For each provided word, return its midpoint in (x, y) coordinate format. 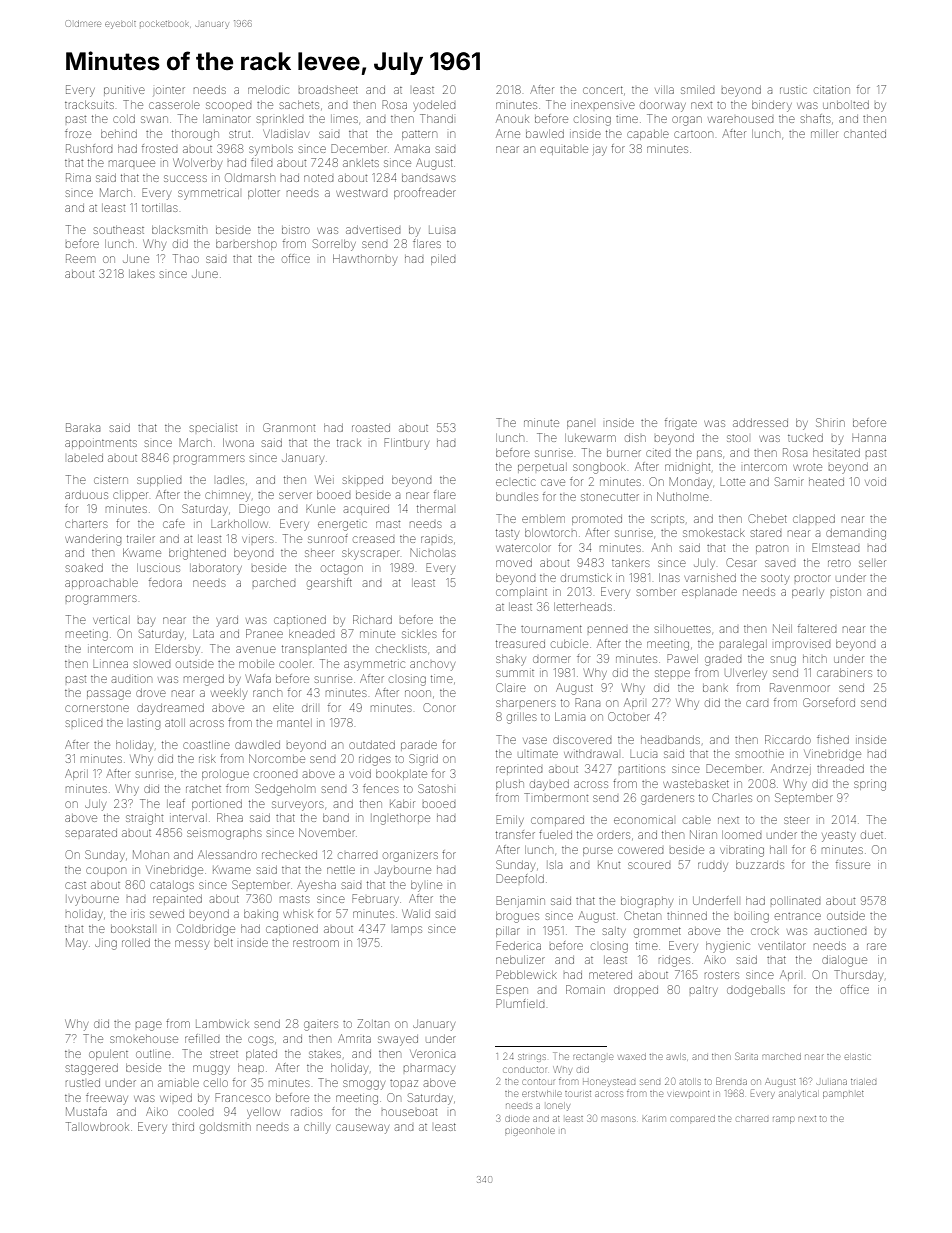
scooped (228, 106)
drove (151, 693)
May (76, 944)
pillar (508, 932)
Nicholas (433, 553)
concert (603, 90)
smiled (697, 90)
